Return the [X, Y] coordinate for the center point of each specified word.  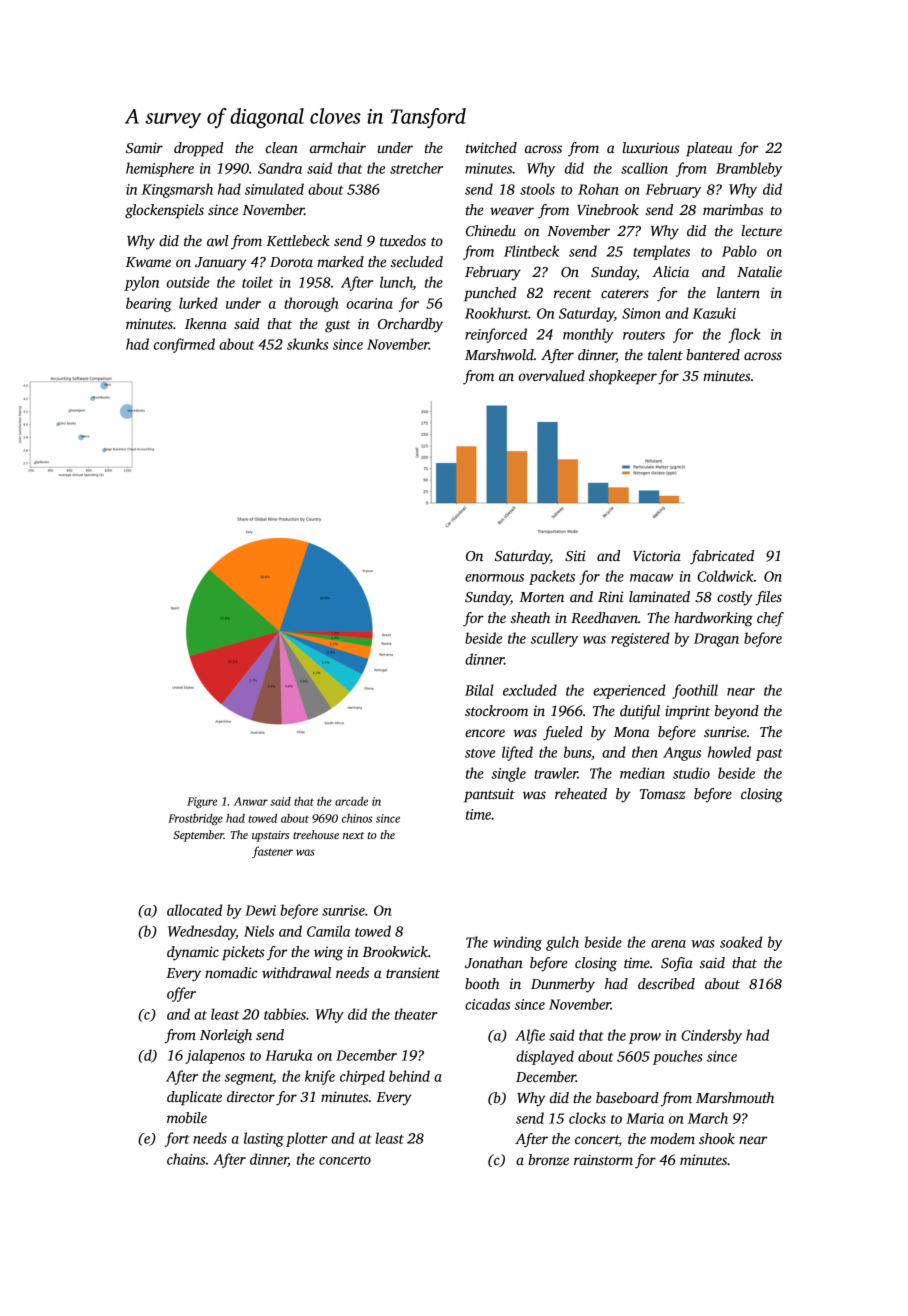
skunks [307, 344]
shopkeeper [623, 377]
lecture [762, 230]
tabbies [285, 1014]
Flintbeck [531, 251]
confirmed [184, 345]
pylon [141, 283]
